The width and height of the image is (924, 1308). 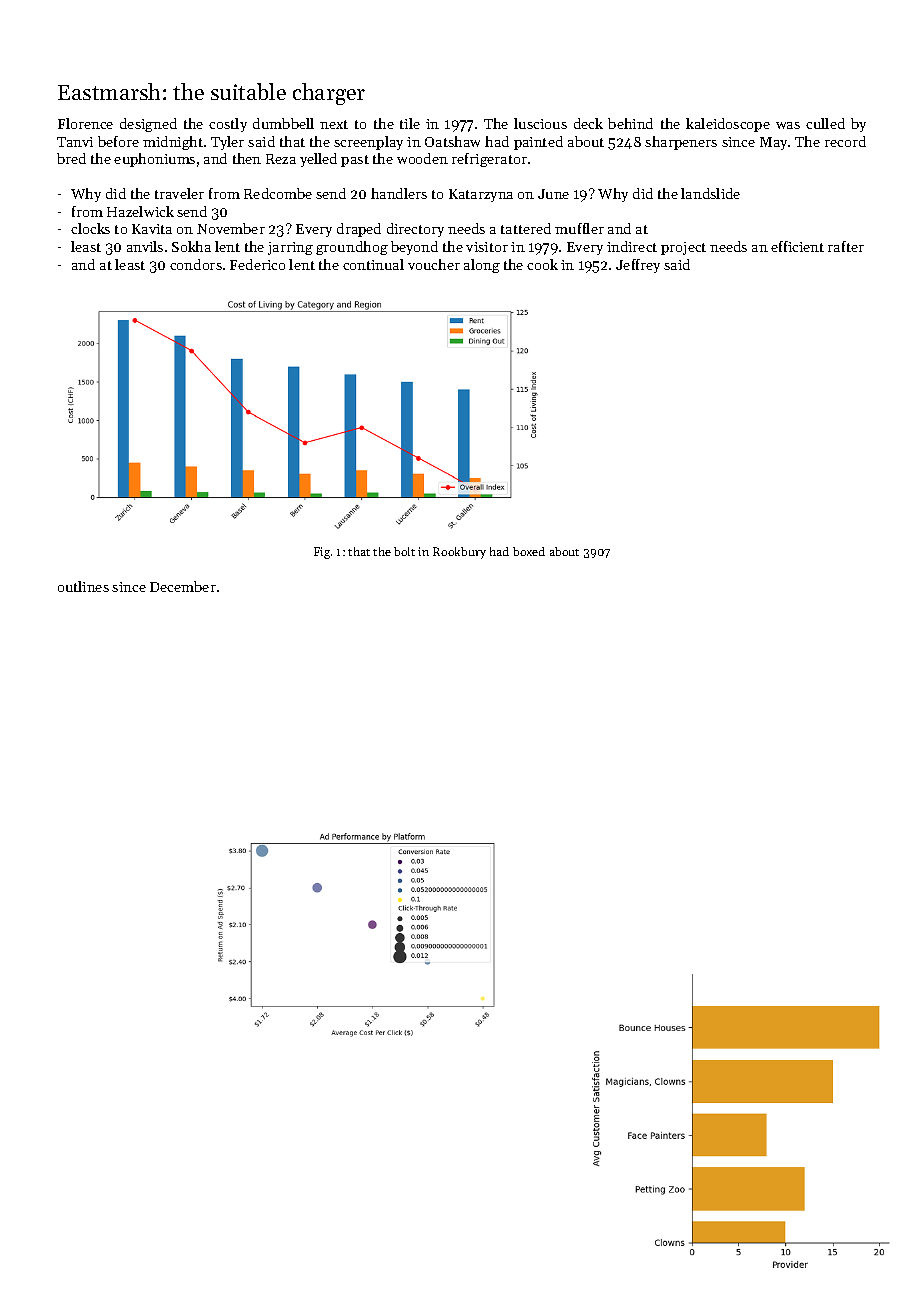 I want to click on along, so click(x=482, y=266).
